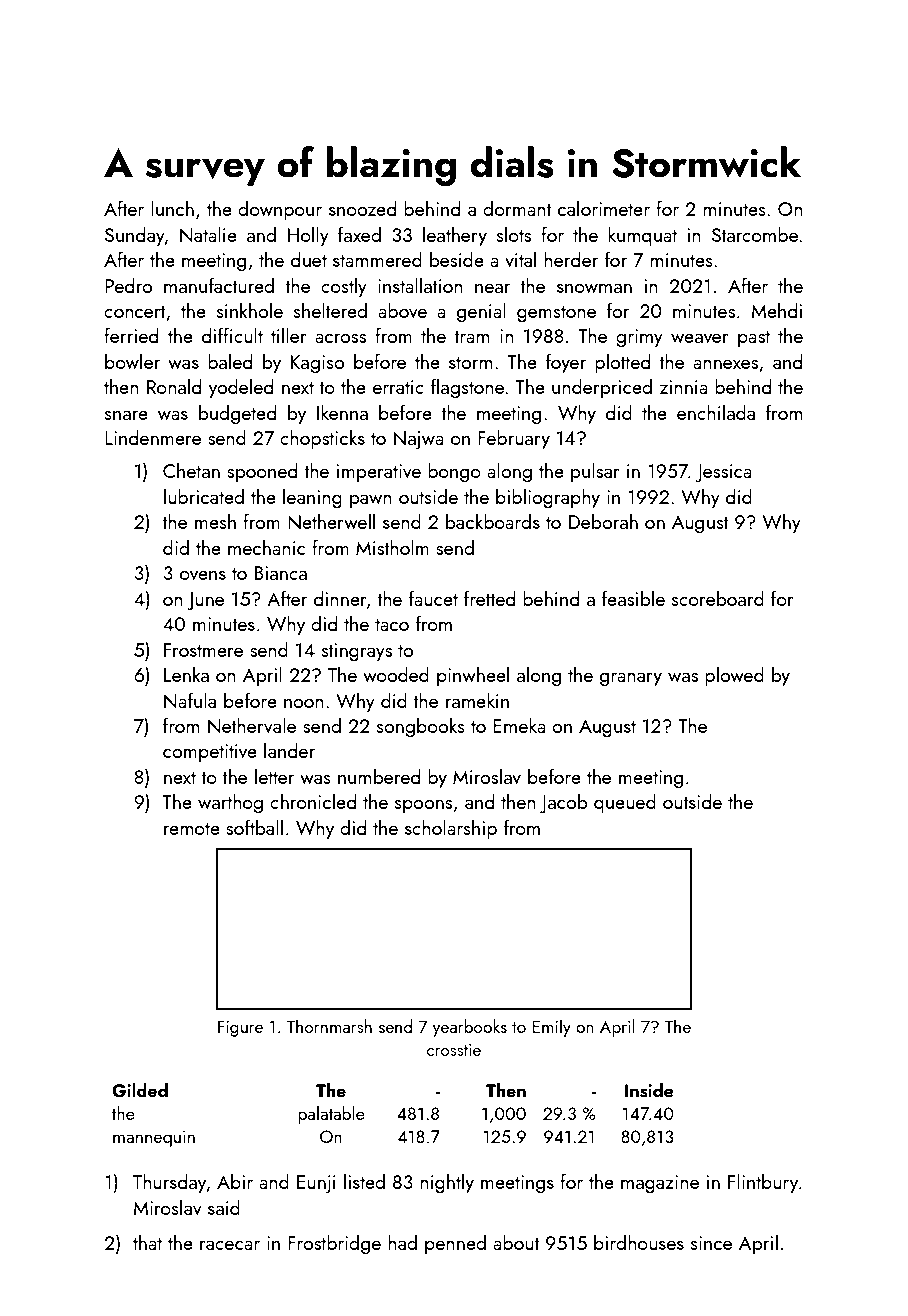 The height and width of the screenshot is (1316, 908). I want to click on remote, so click(192, 828).
